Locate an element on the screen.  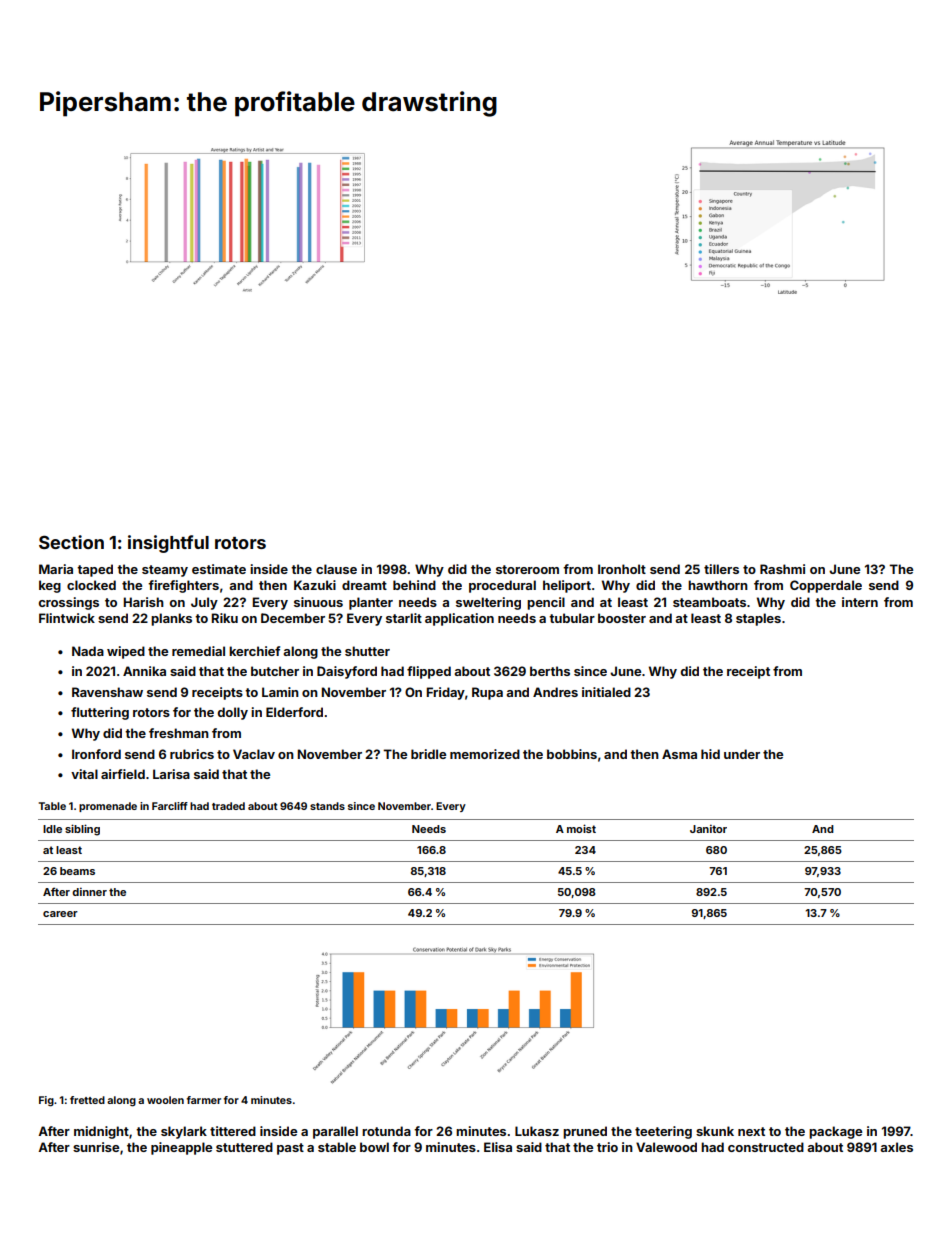
Maria is located at coordinates (56, 569).
